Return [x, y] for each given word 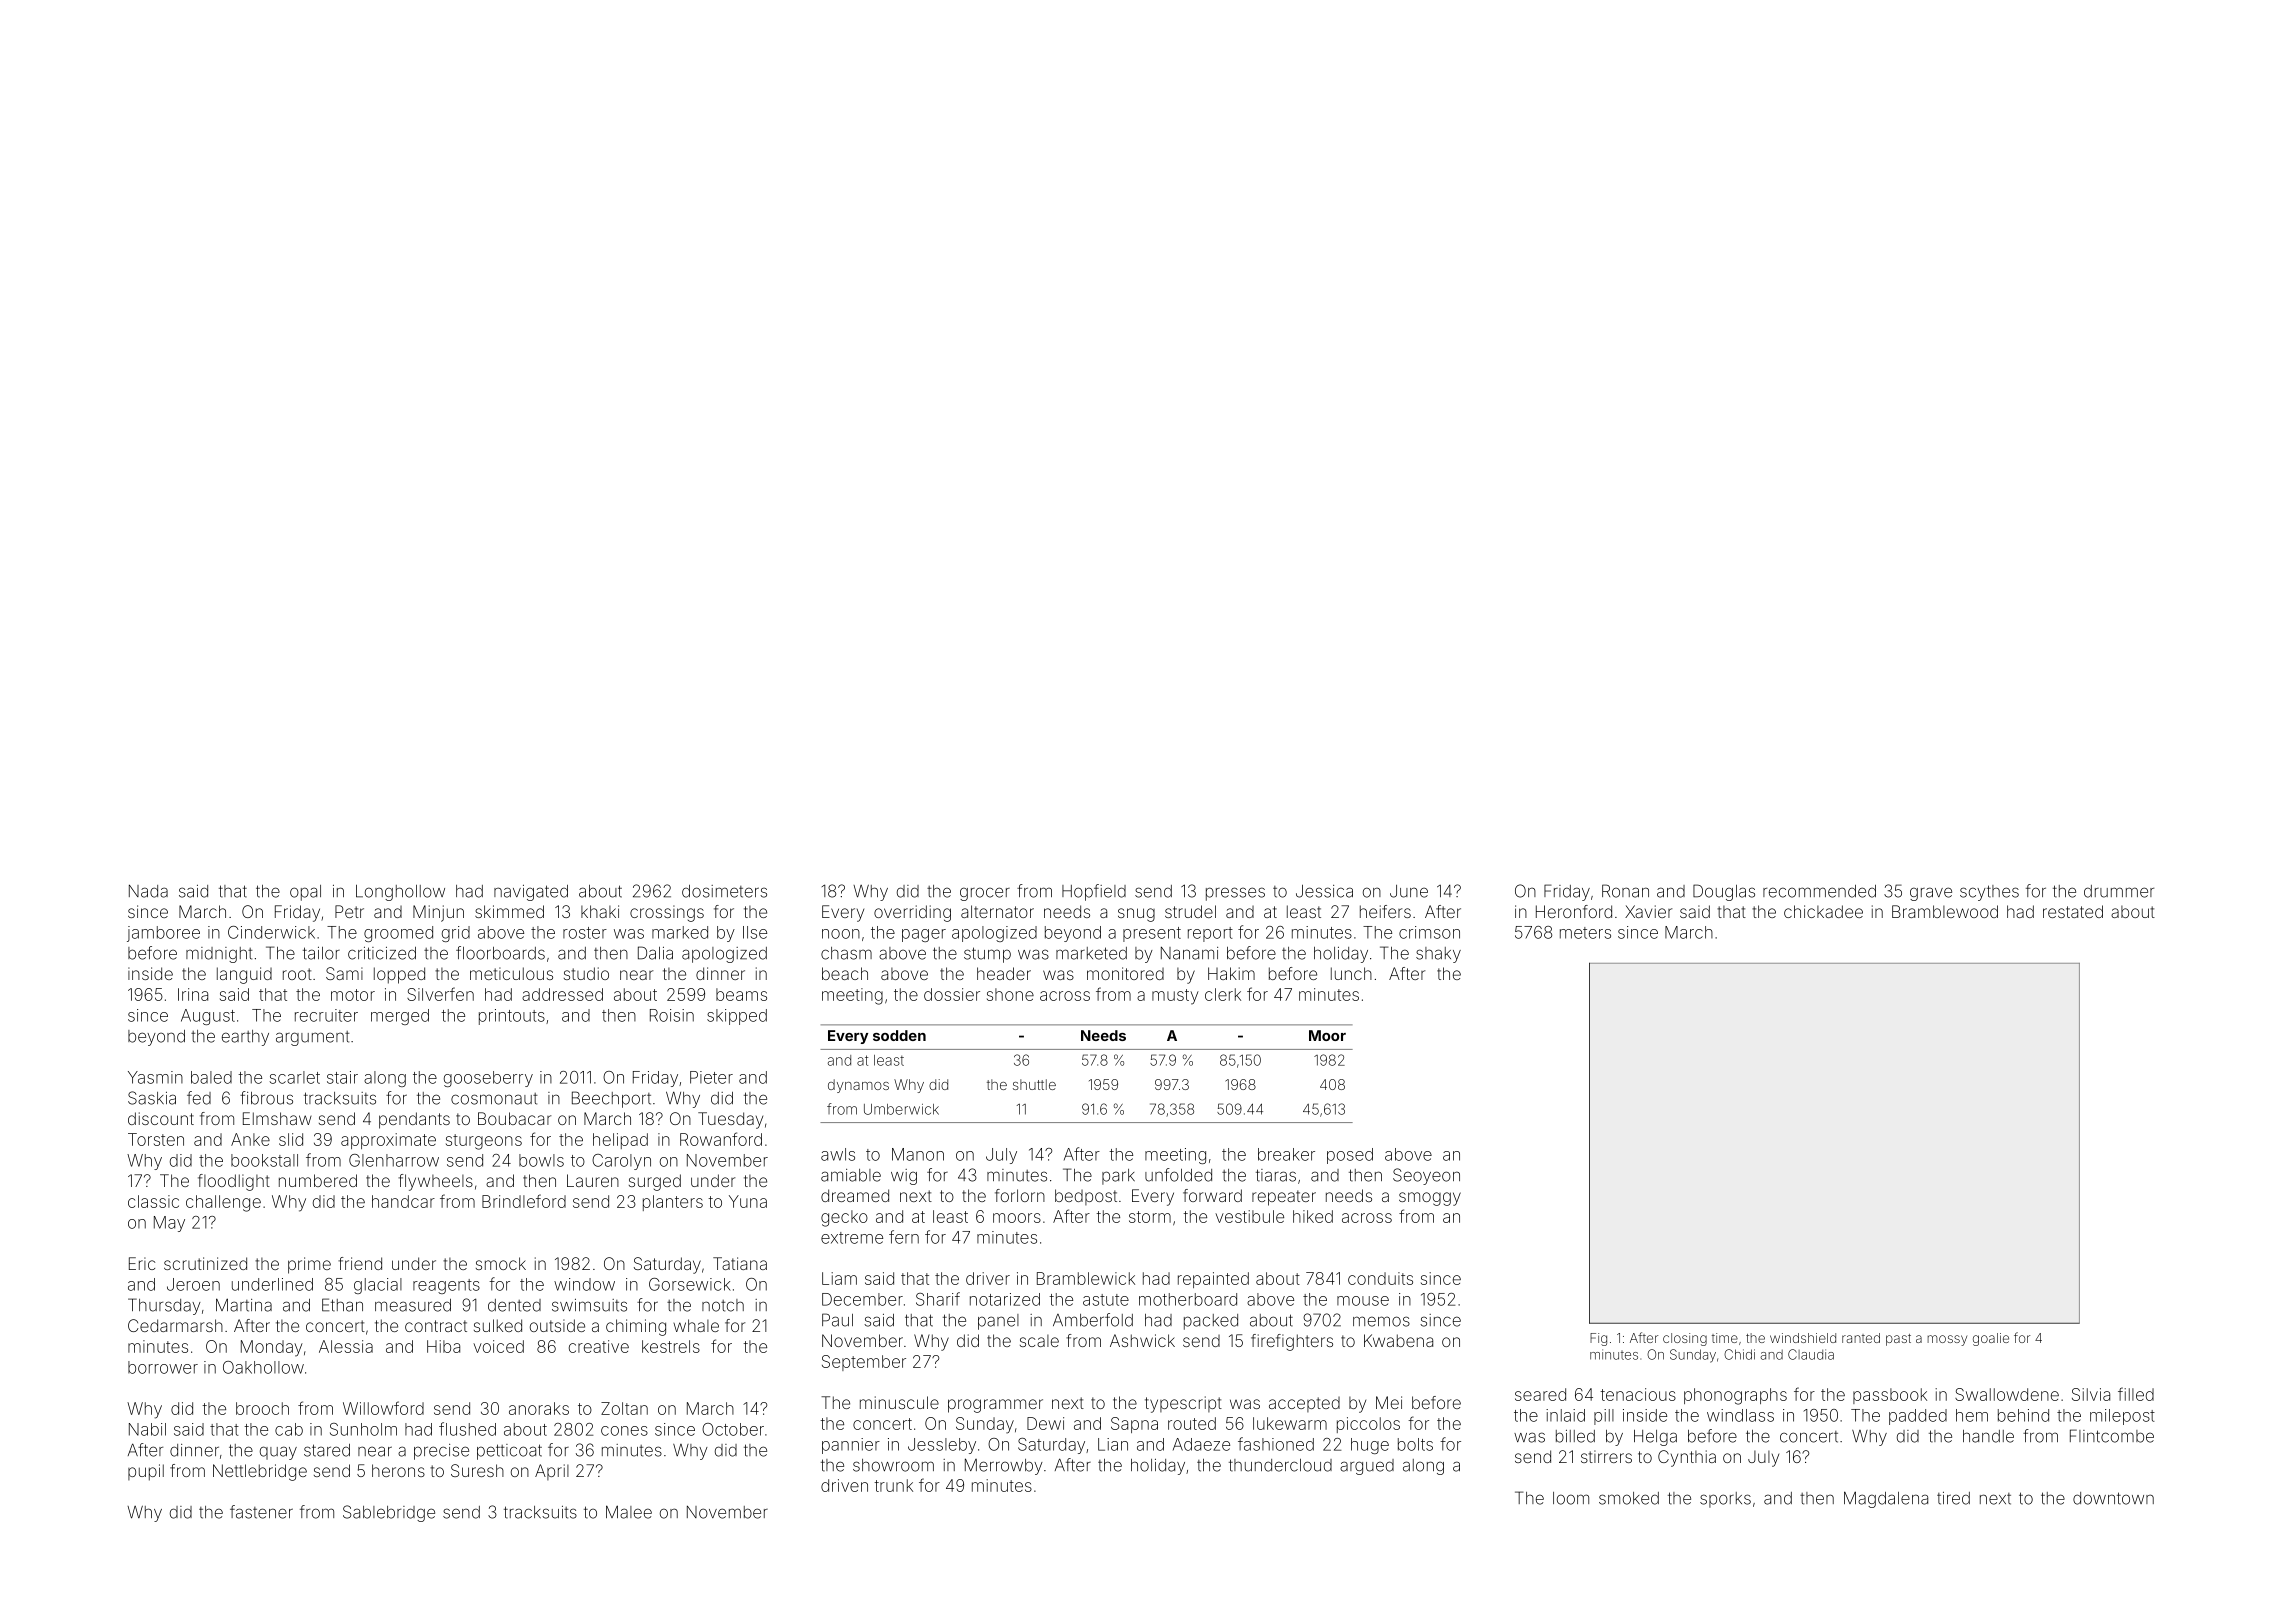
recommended [1819, 891]
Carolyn [621, 1162]
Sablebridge [389, 1513]
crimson [1429, 932]
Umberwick [901, 1109]
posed [1350, 1156]
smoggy [1430, 1199]
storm [1150, 1217]
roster [585, 933]
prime [309, 1265]
